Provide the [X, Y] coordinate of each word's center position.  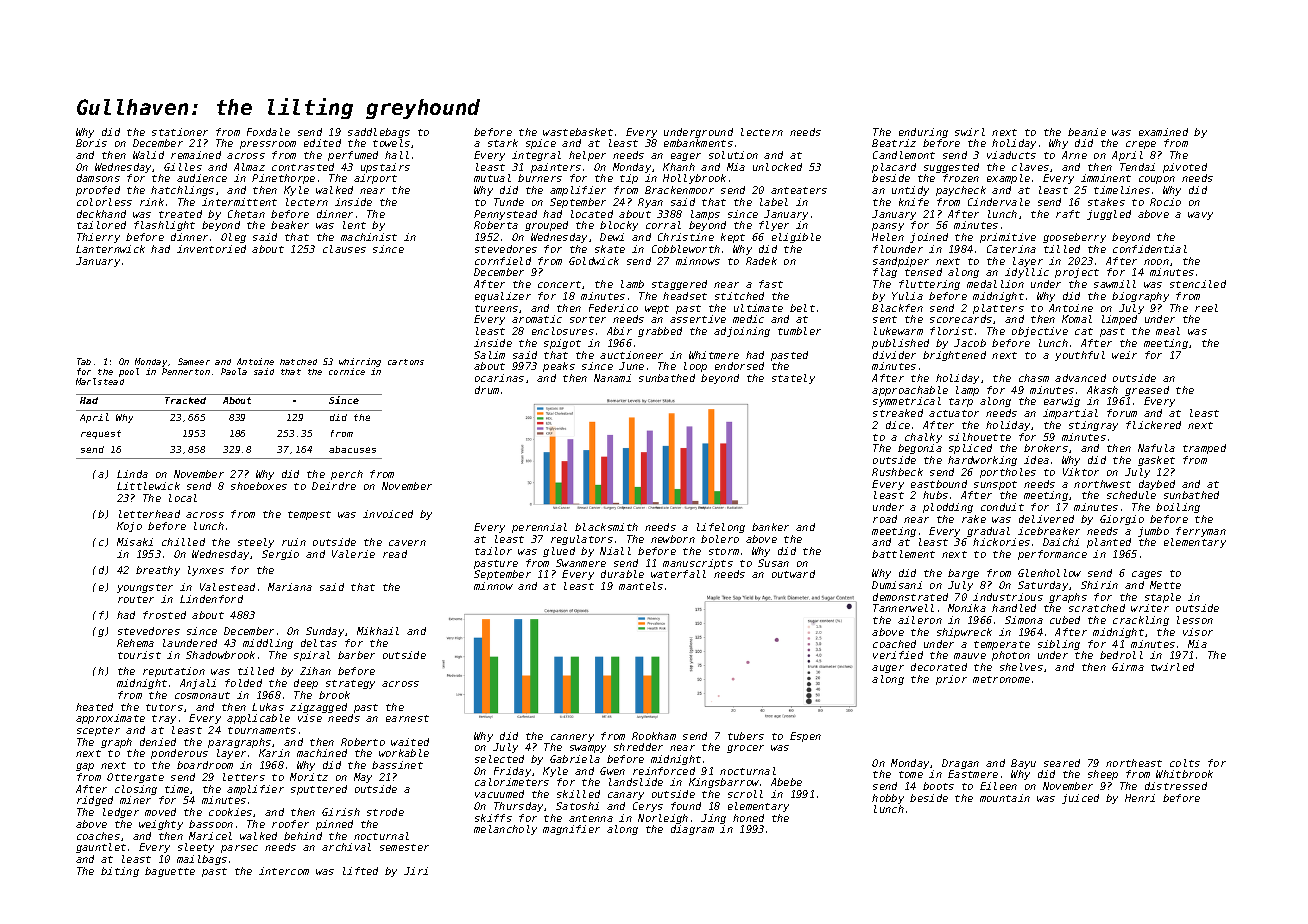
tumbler [799, 331]
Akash [1102, 390]
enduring [923, 133]
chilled [183, 542]
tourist [139, 655]
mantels [641, 586]
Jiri [416, 871]
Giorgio [1122, 520]
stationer [180, 132]
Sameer [194, 361]
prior [951, 680]
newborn [673, 539]
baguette [170, 872]
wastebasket [578, 132]
